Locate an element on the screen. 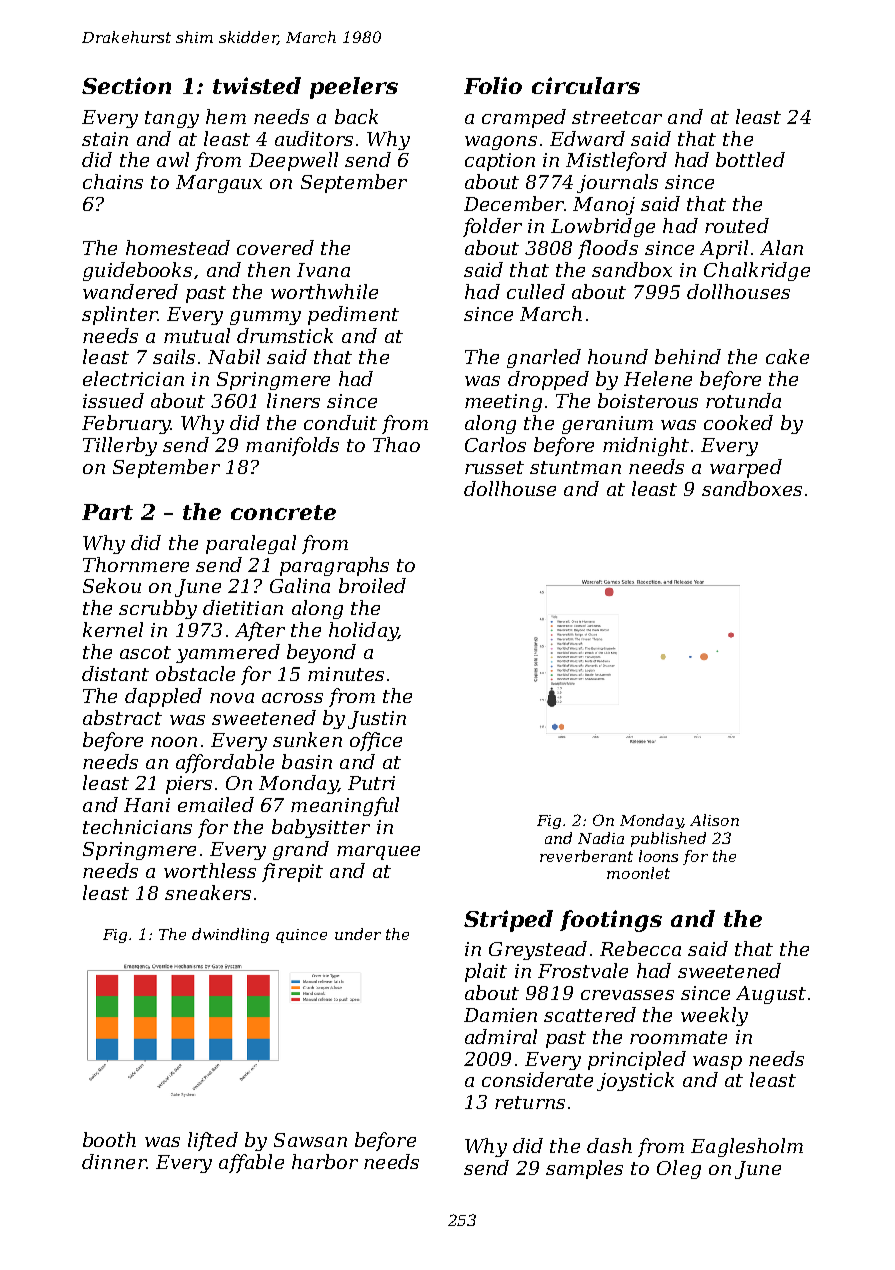  weekly is located at coordinates (714, 1016).
